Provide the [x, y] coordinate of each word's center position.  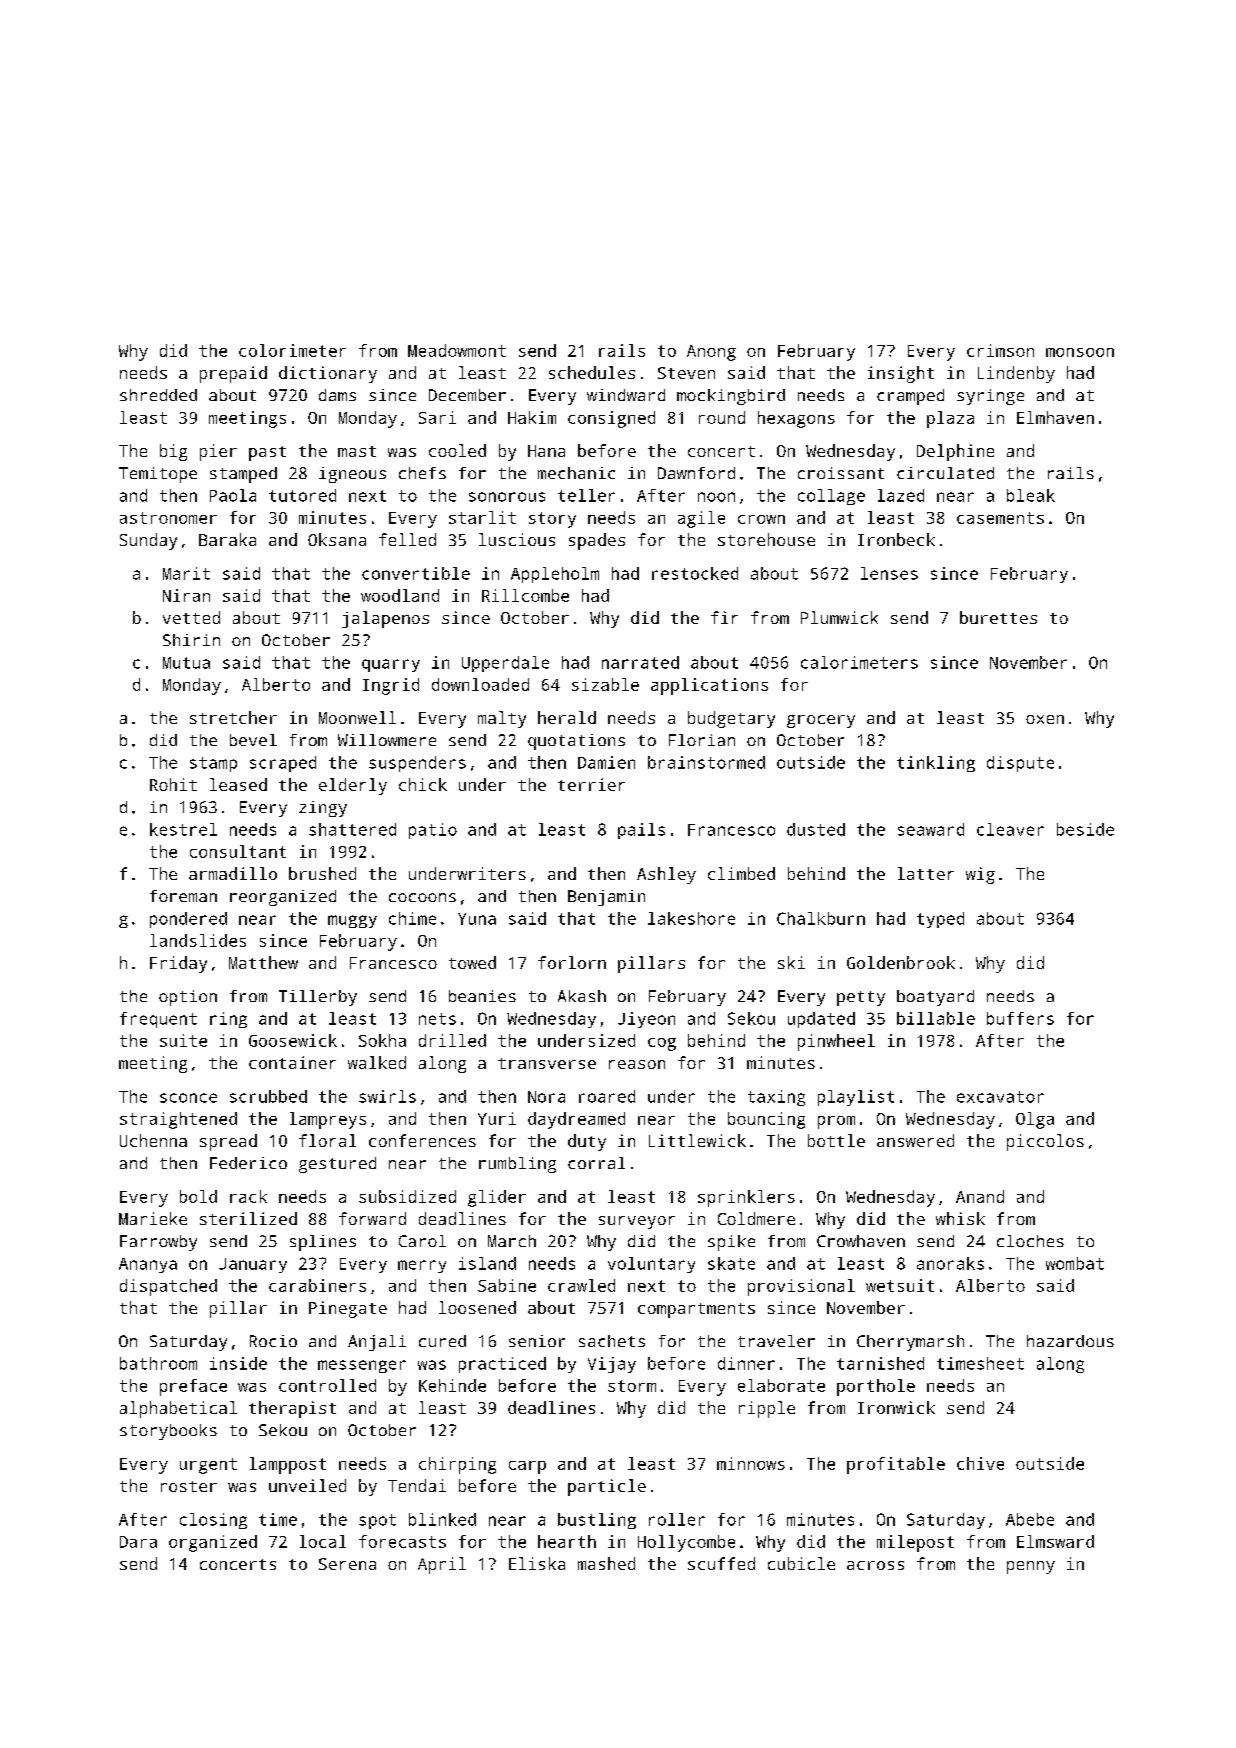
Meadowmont [457, 350]
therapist [292, 1409]
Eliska [537, 1563]
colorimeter [292, 350]
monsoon [1080, 352]
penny [1031, 1567]
